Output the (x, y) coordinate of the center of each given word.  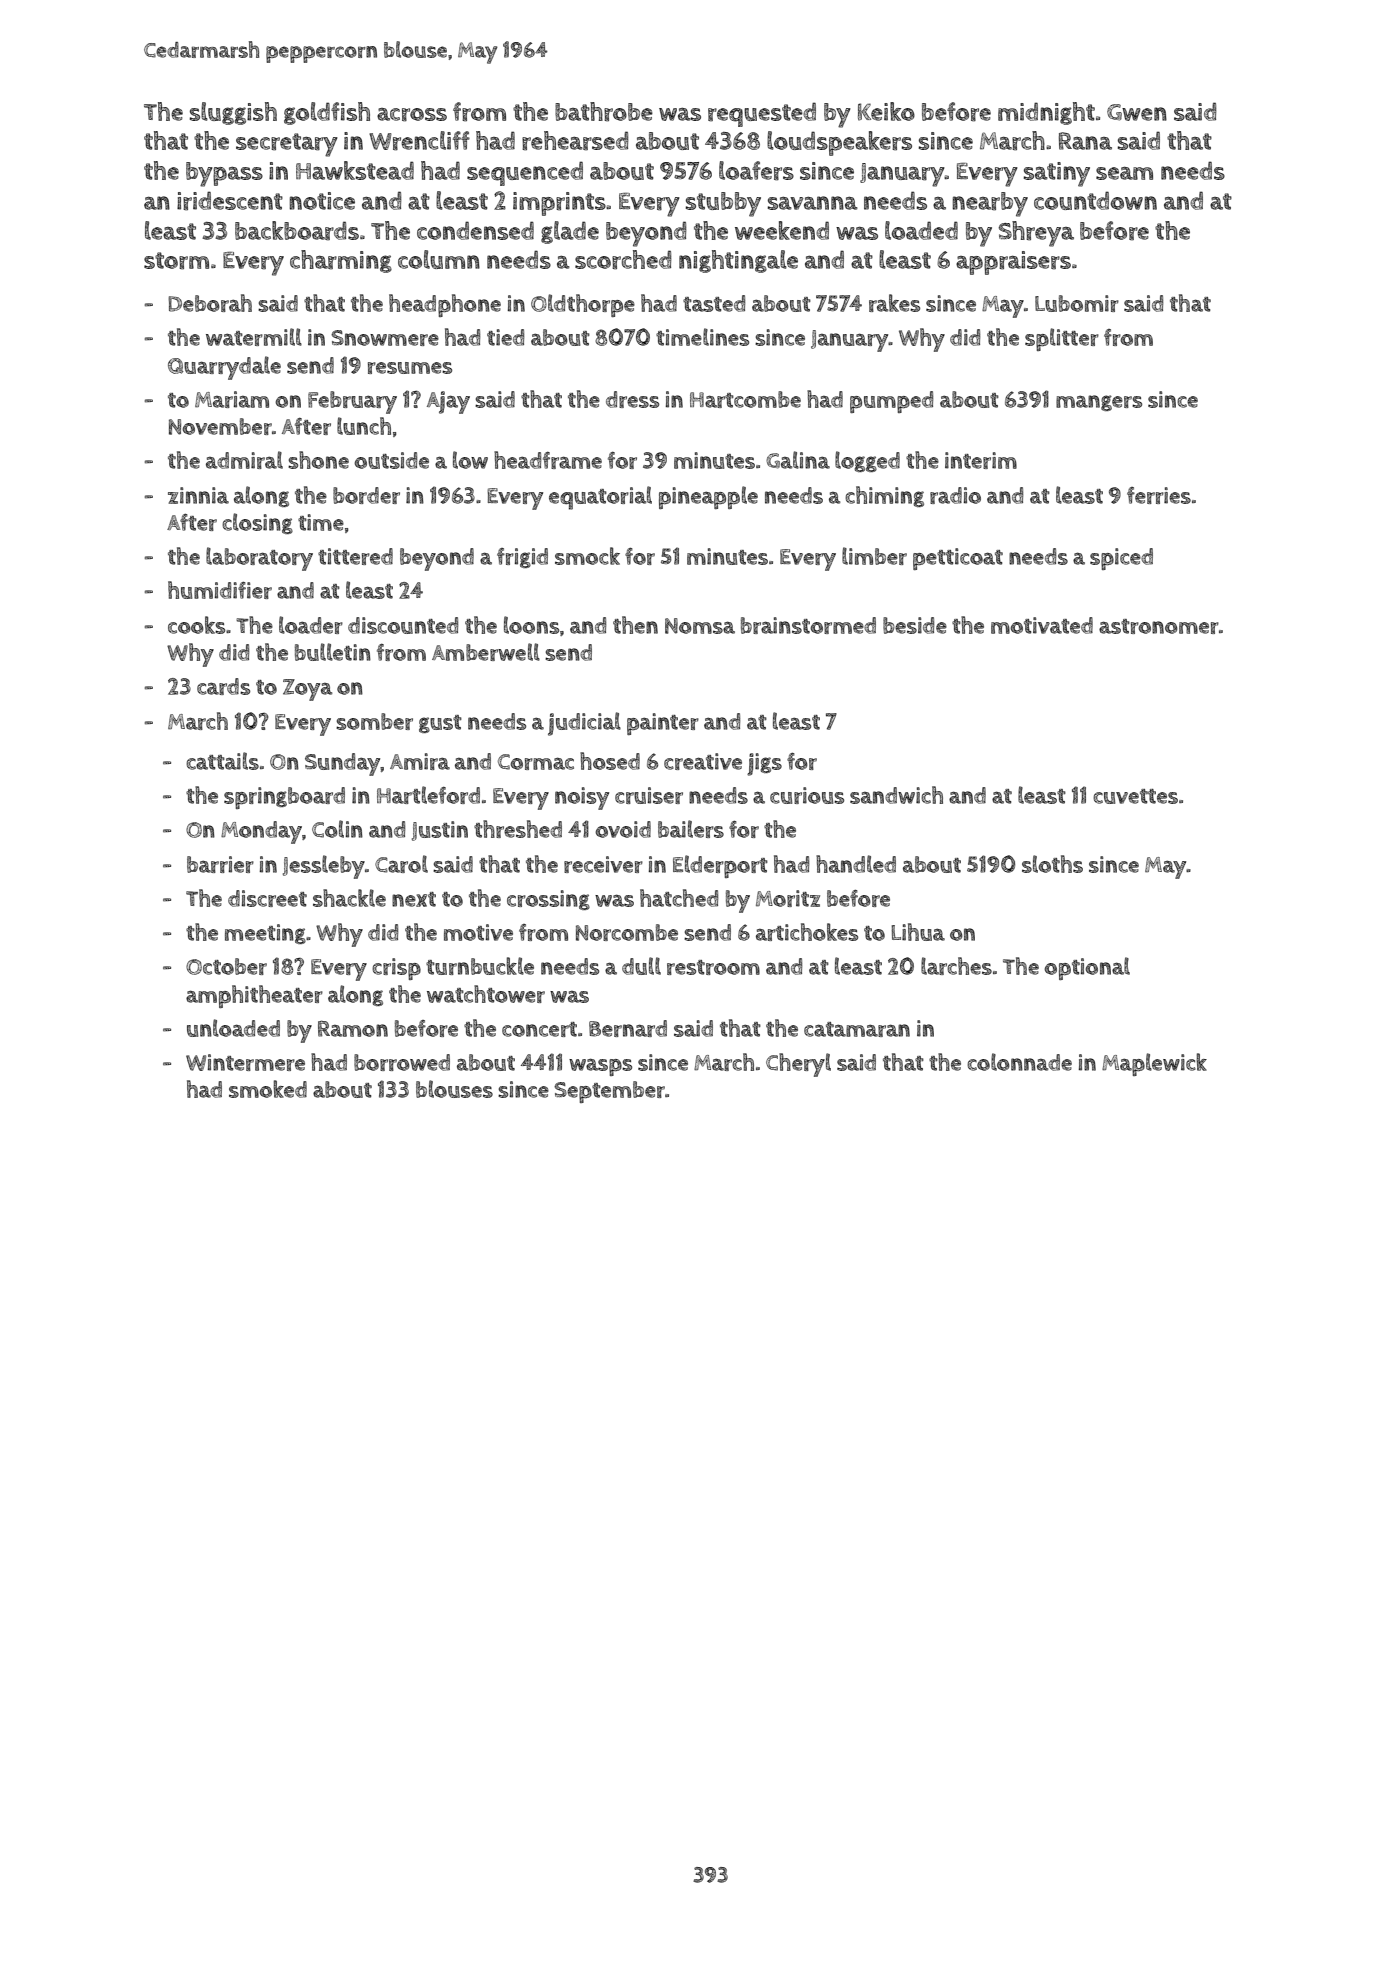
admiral (244, 460)
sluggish (233, 113)
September (609, 1092)
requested (762, 114)
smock (587, 556)
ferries (1159, 495)
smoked (268, 1089)
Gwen (1137, 112)
